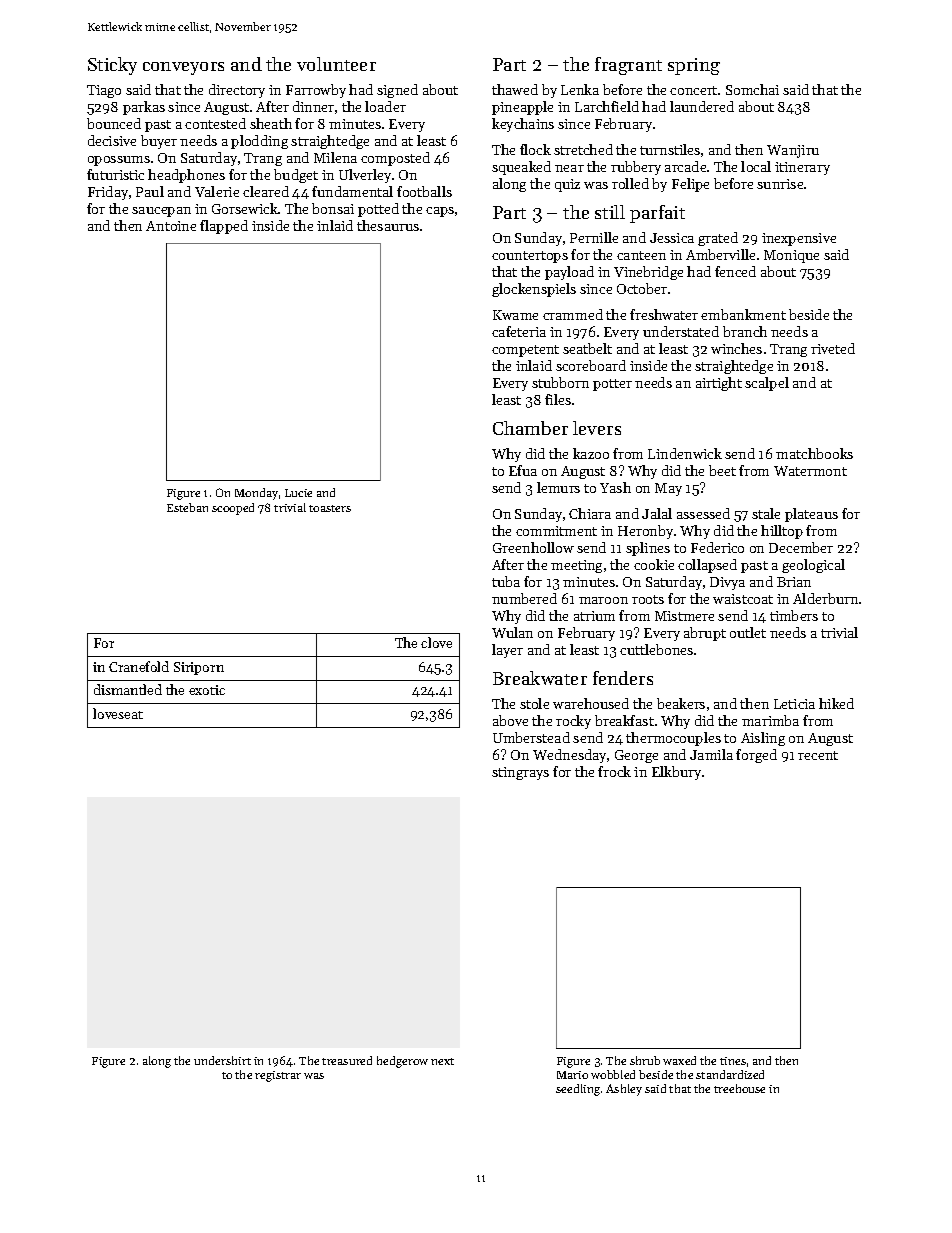 The height and width of the screenshot is (1233, 952). I want to click on hiked, so click(836, 703).
